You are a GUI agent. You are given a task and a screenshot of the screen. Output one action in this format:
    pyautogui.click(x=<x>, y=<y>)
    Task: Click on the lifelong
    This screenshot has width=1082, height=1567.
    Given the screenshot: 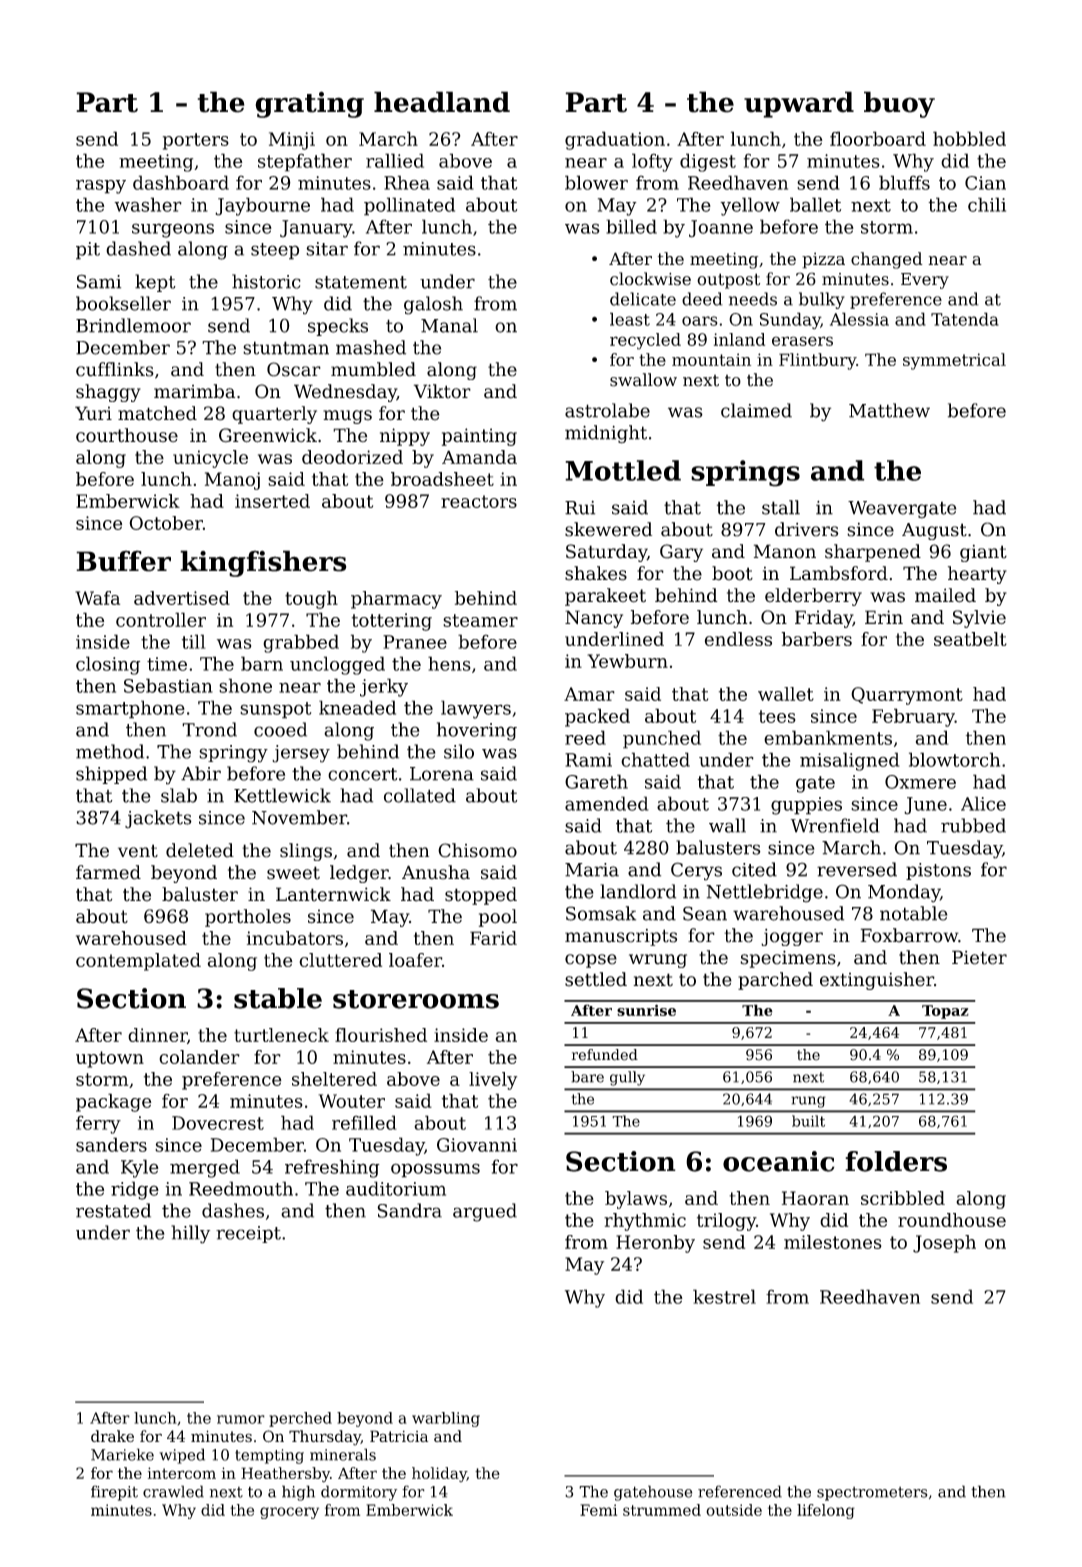 What is the action you would take?
    pyautogui.click(x=826, y=1511)
